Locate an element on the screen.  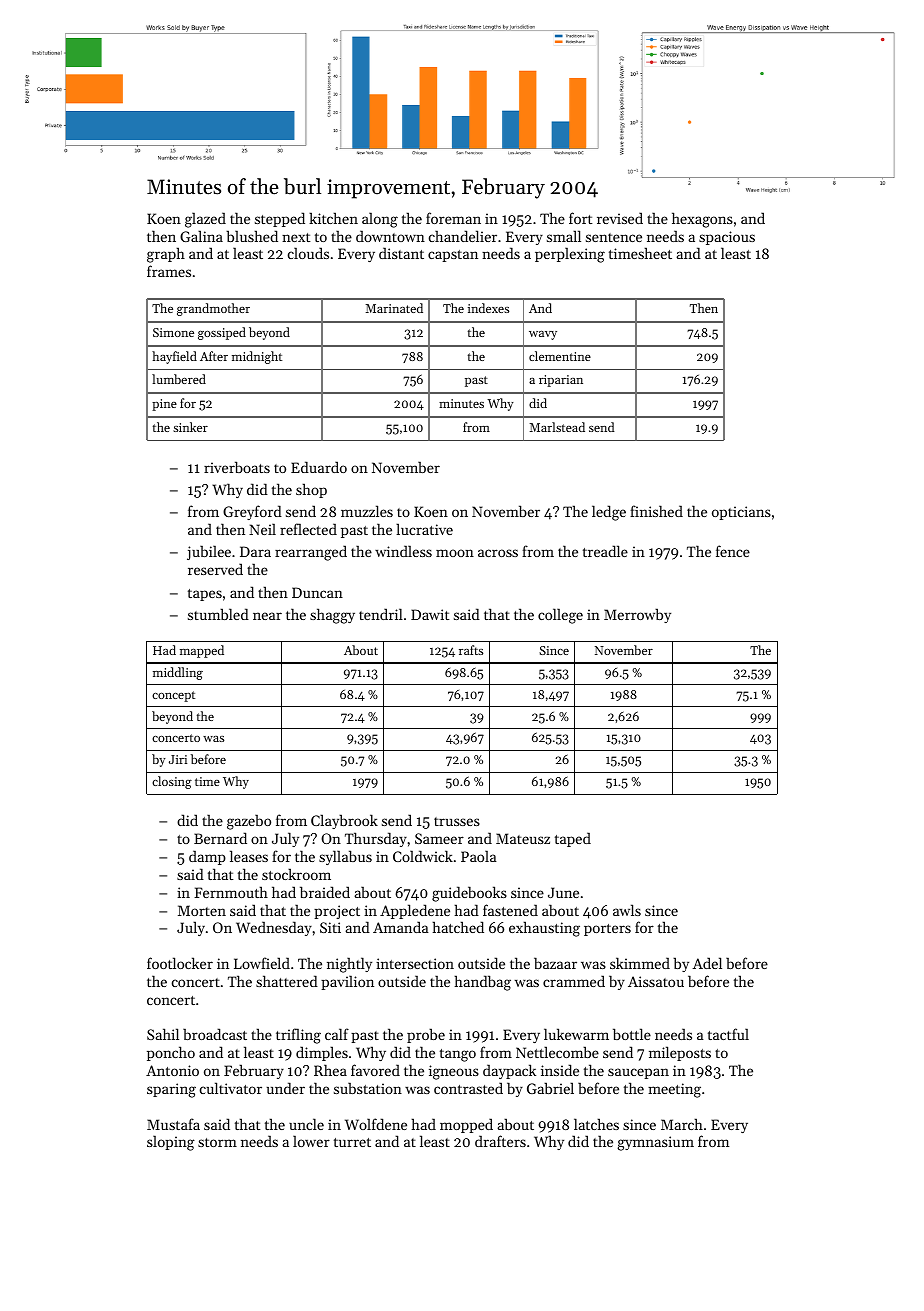
taped is located at coordinates (573, 839).
